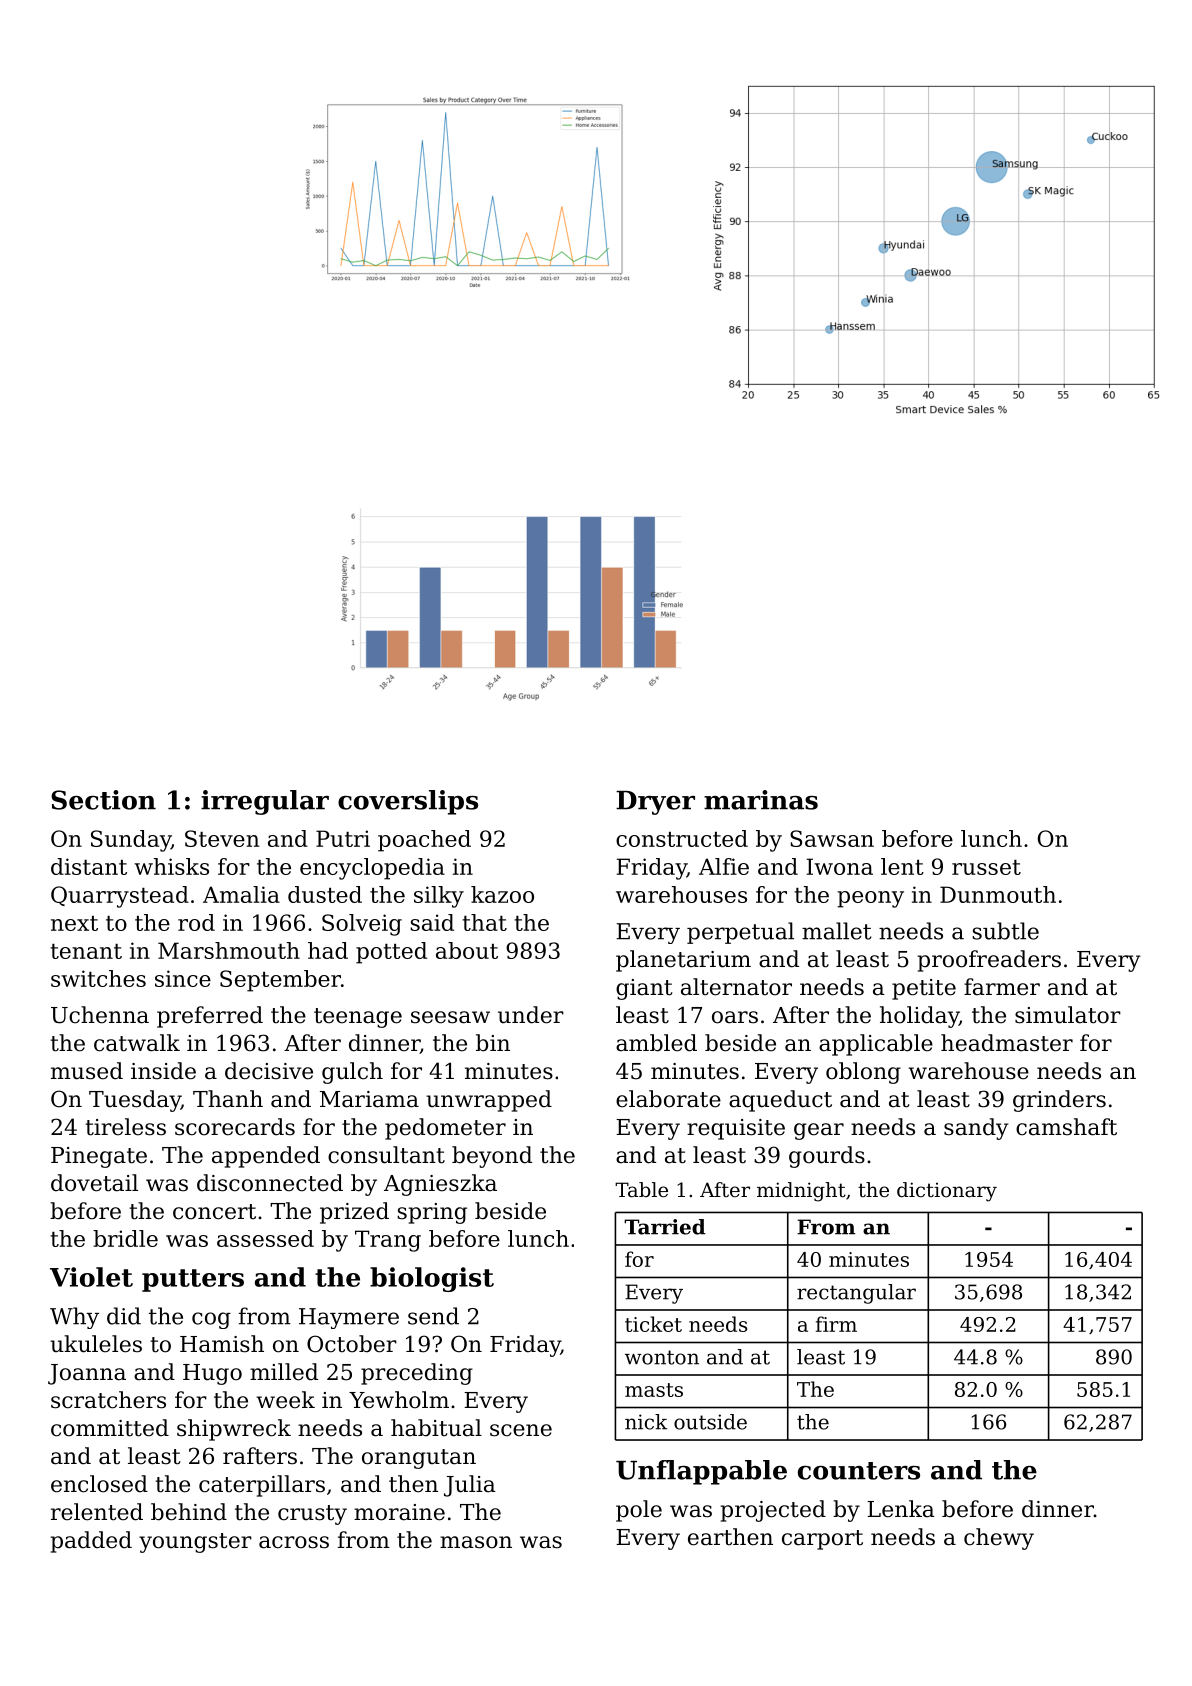 Image resolution: width=1192 pixels, height=1686 pixels. What do you see at coordinates (665, 1227) in the image?
I see `Tarried` at bounding box center [665, 1227].
